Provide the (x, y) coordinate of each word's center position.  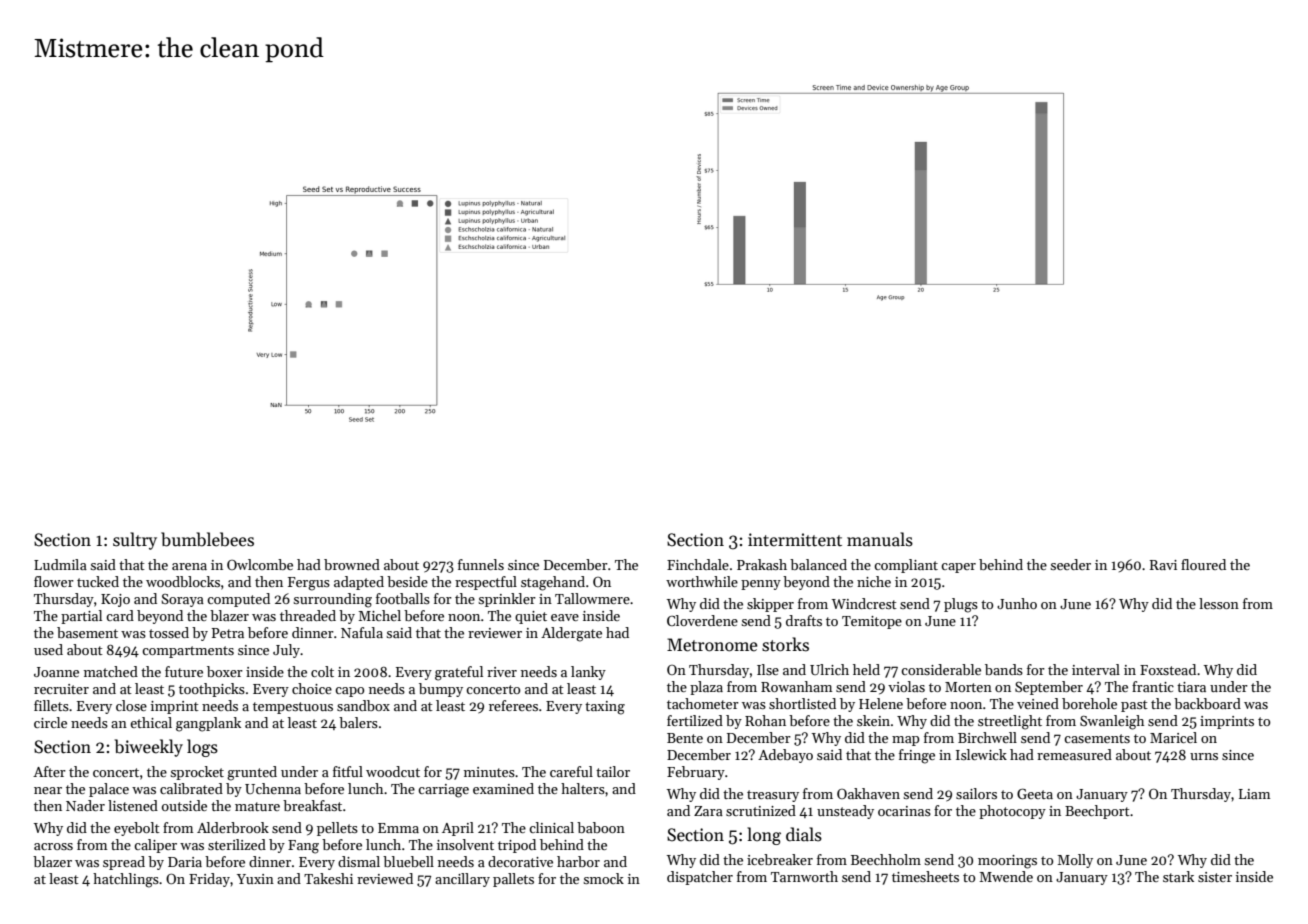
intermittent (795, 540)
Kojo (115, 600)
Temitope (872, 622)
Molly (1075, 861)
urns (1204, 756)
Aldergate (571, 634)
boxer (225, 671)
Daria (185, 862)
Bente (685, 738)
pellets (337, 829)
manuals (880, 539)
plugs (961, 605)
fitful (348, 771)
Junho (1017, 603)
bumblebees (207, 539)
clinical (551, 827)
